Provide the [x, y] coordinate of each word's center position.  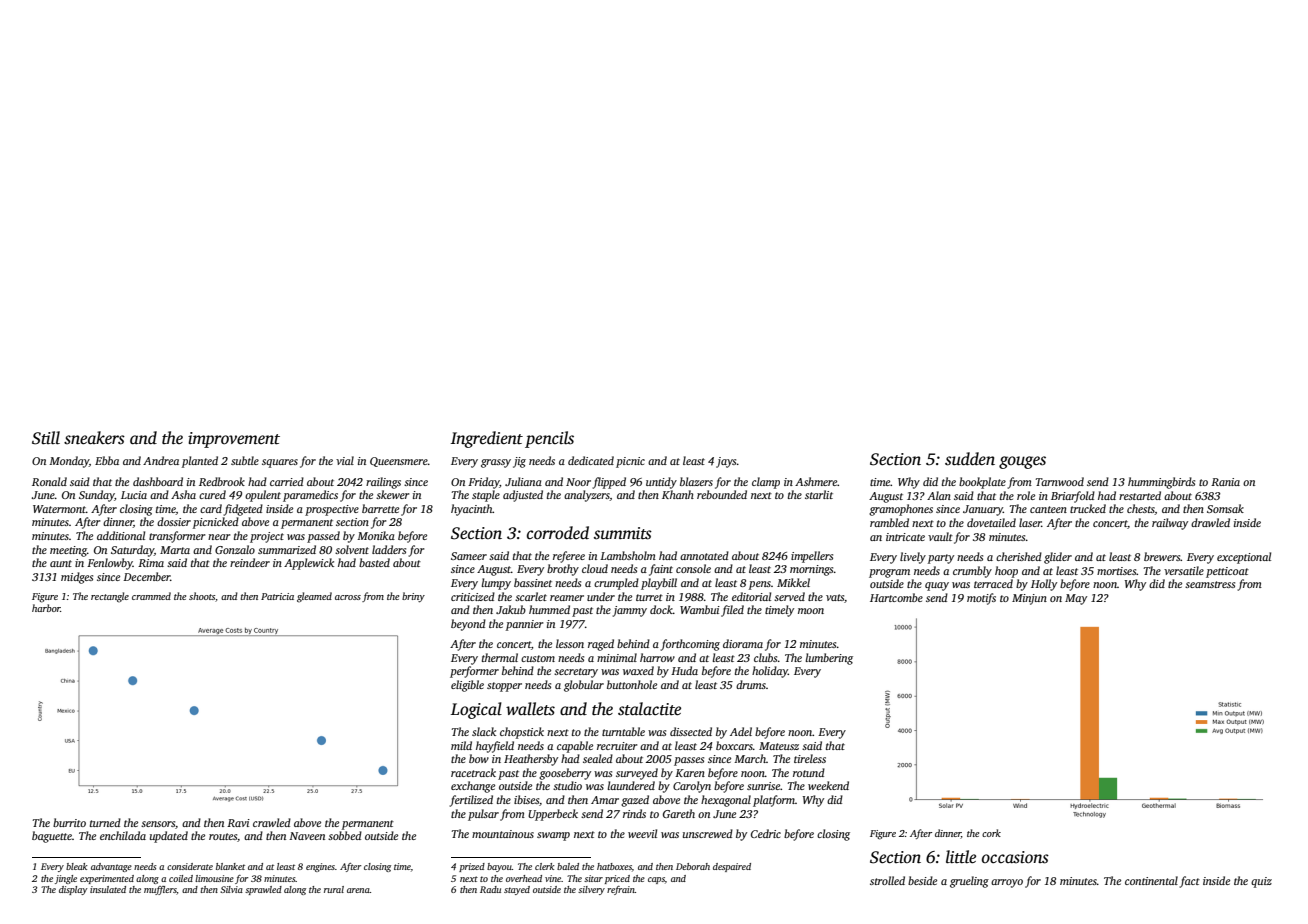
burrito [69, 822]
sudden [970, 459]
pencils [549, 439]
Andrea [161, 460]
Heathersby [531, 760]
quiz [1261, 882]
